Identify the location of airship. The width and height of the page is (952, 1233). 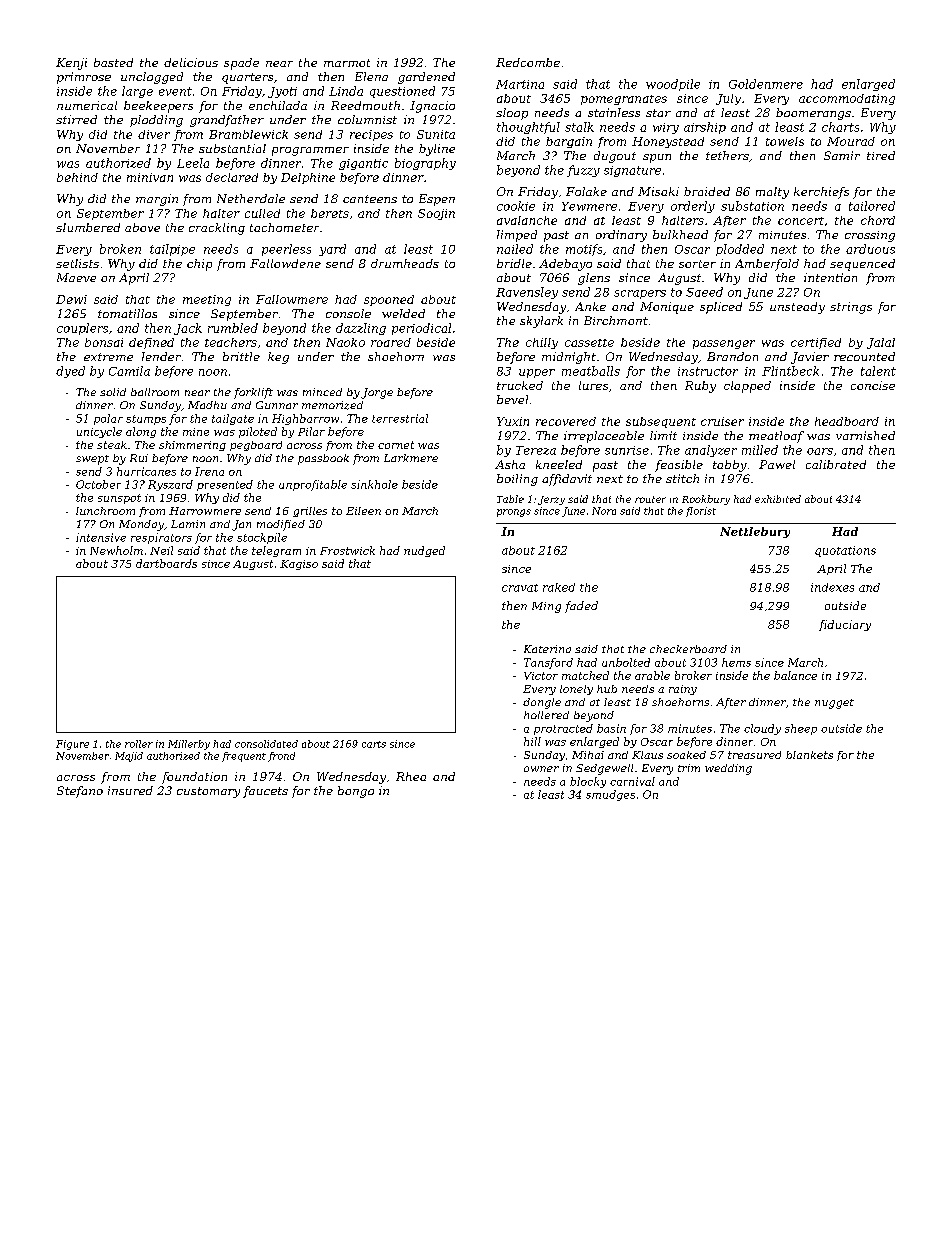
(705, 128).
